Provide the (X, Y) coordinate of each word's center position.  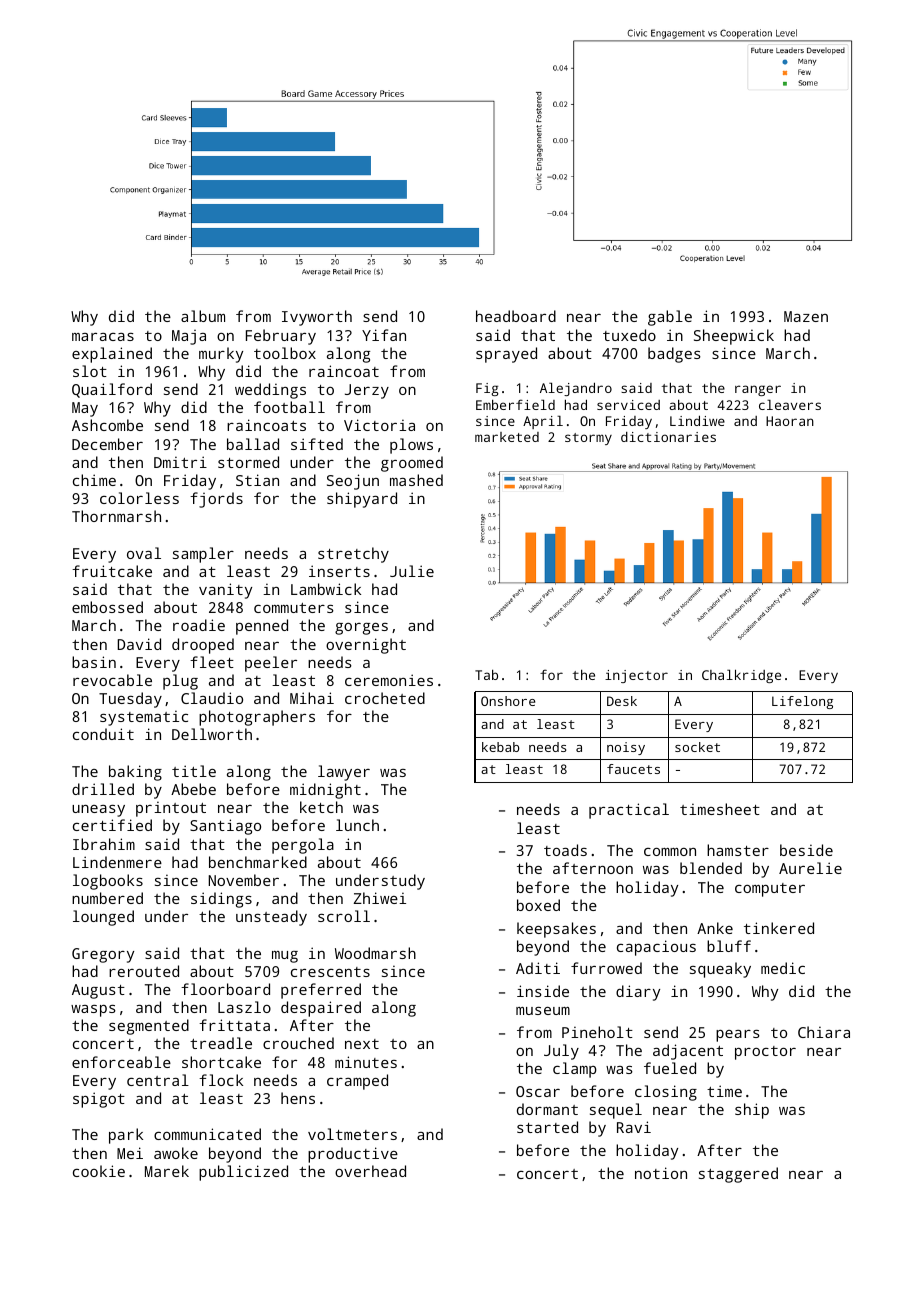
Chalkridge (741, 676)
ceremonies (389, 680)
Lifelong (802, 702)
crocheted (385, 698)
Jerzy (367, 391)
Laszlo (244, 1007)
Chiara (824, 1032)
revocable (112, 680)
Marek (167, 1171)
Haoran (790, 421)
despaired (321, 1009)
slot (90, 371)
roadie (199, 625)
